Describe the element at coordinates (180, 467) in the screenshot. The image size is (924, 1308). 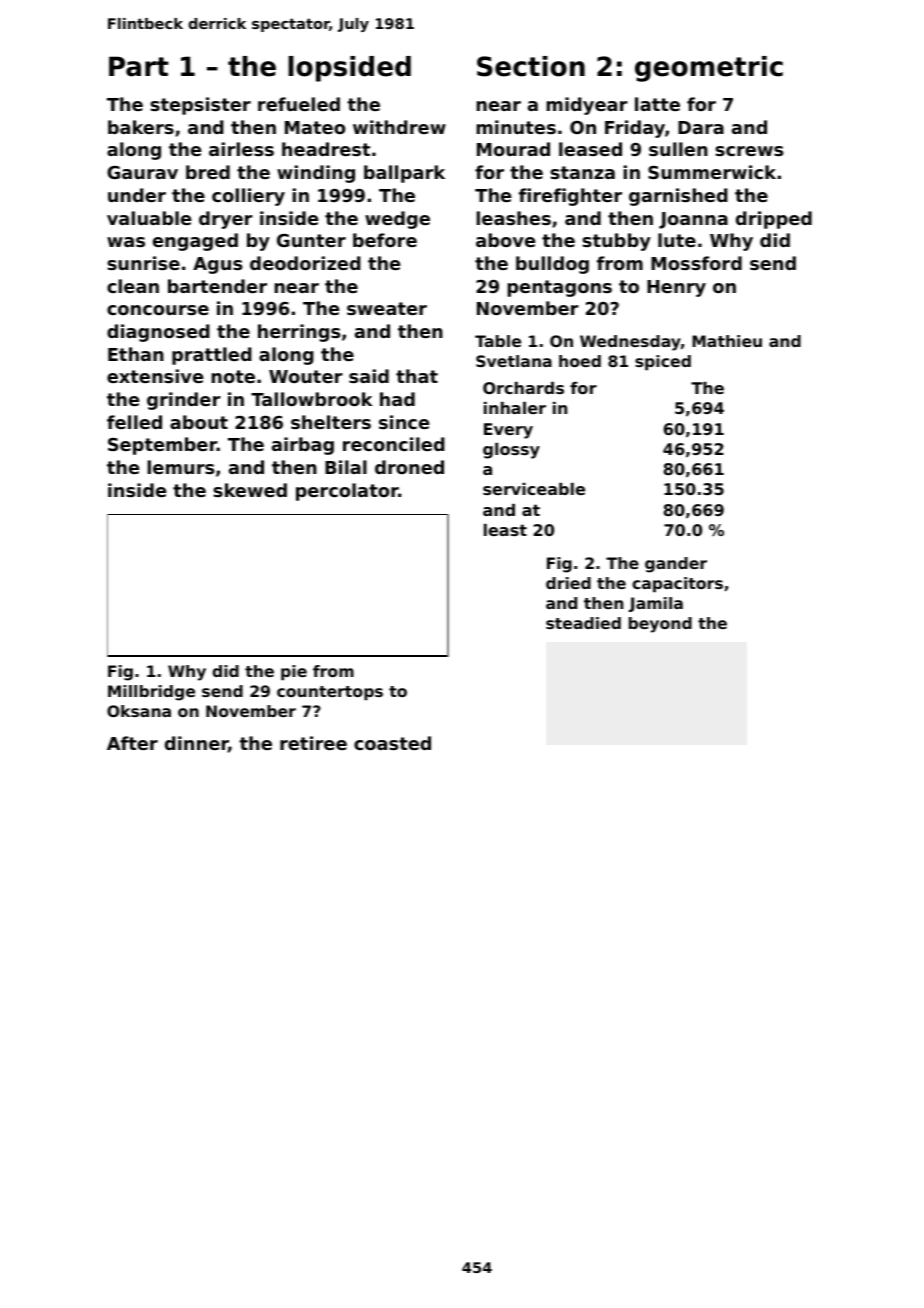
I see `lemurs` at that location.
